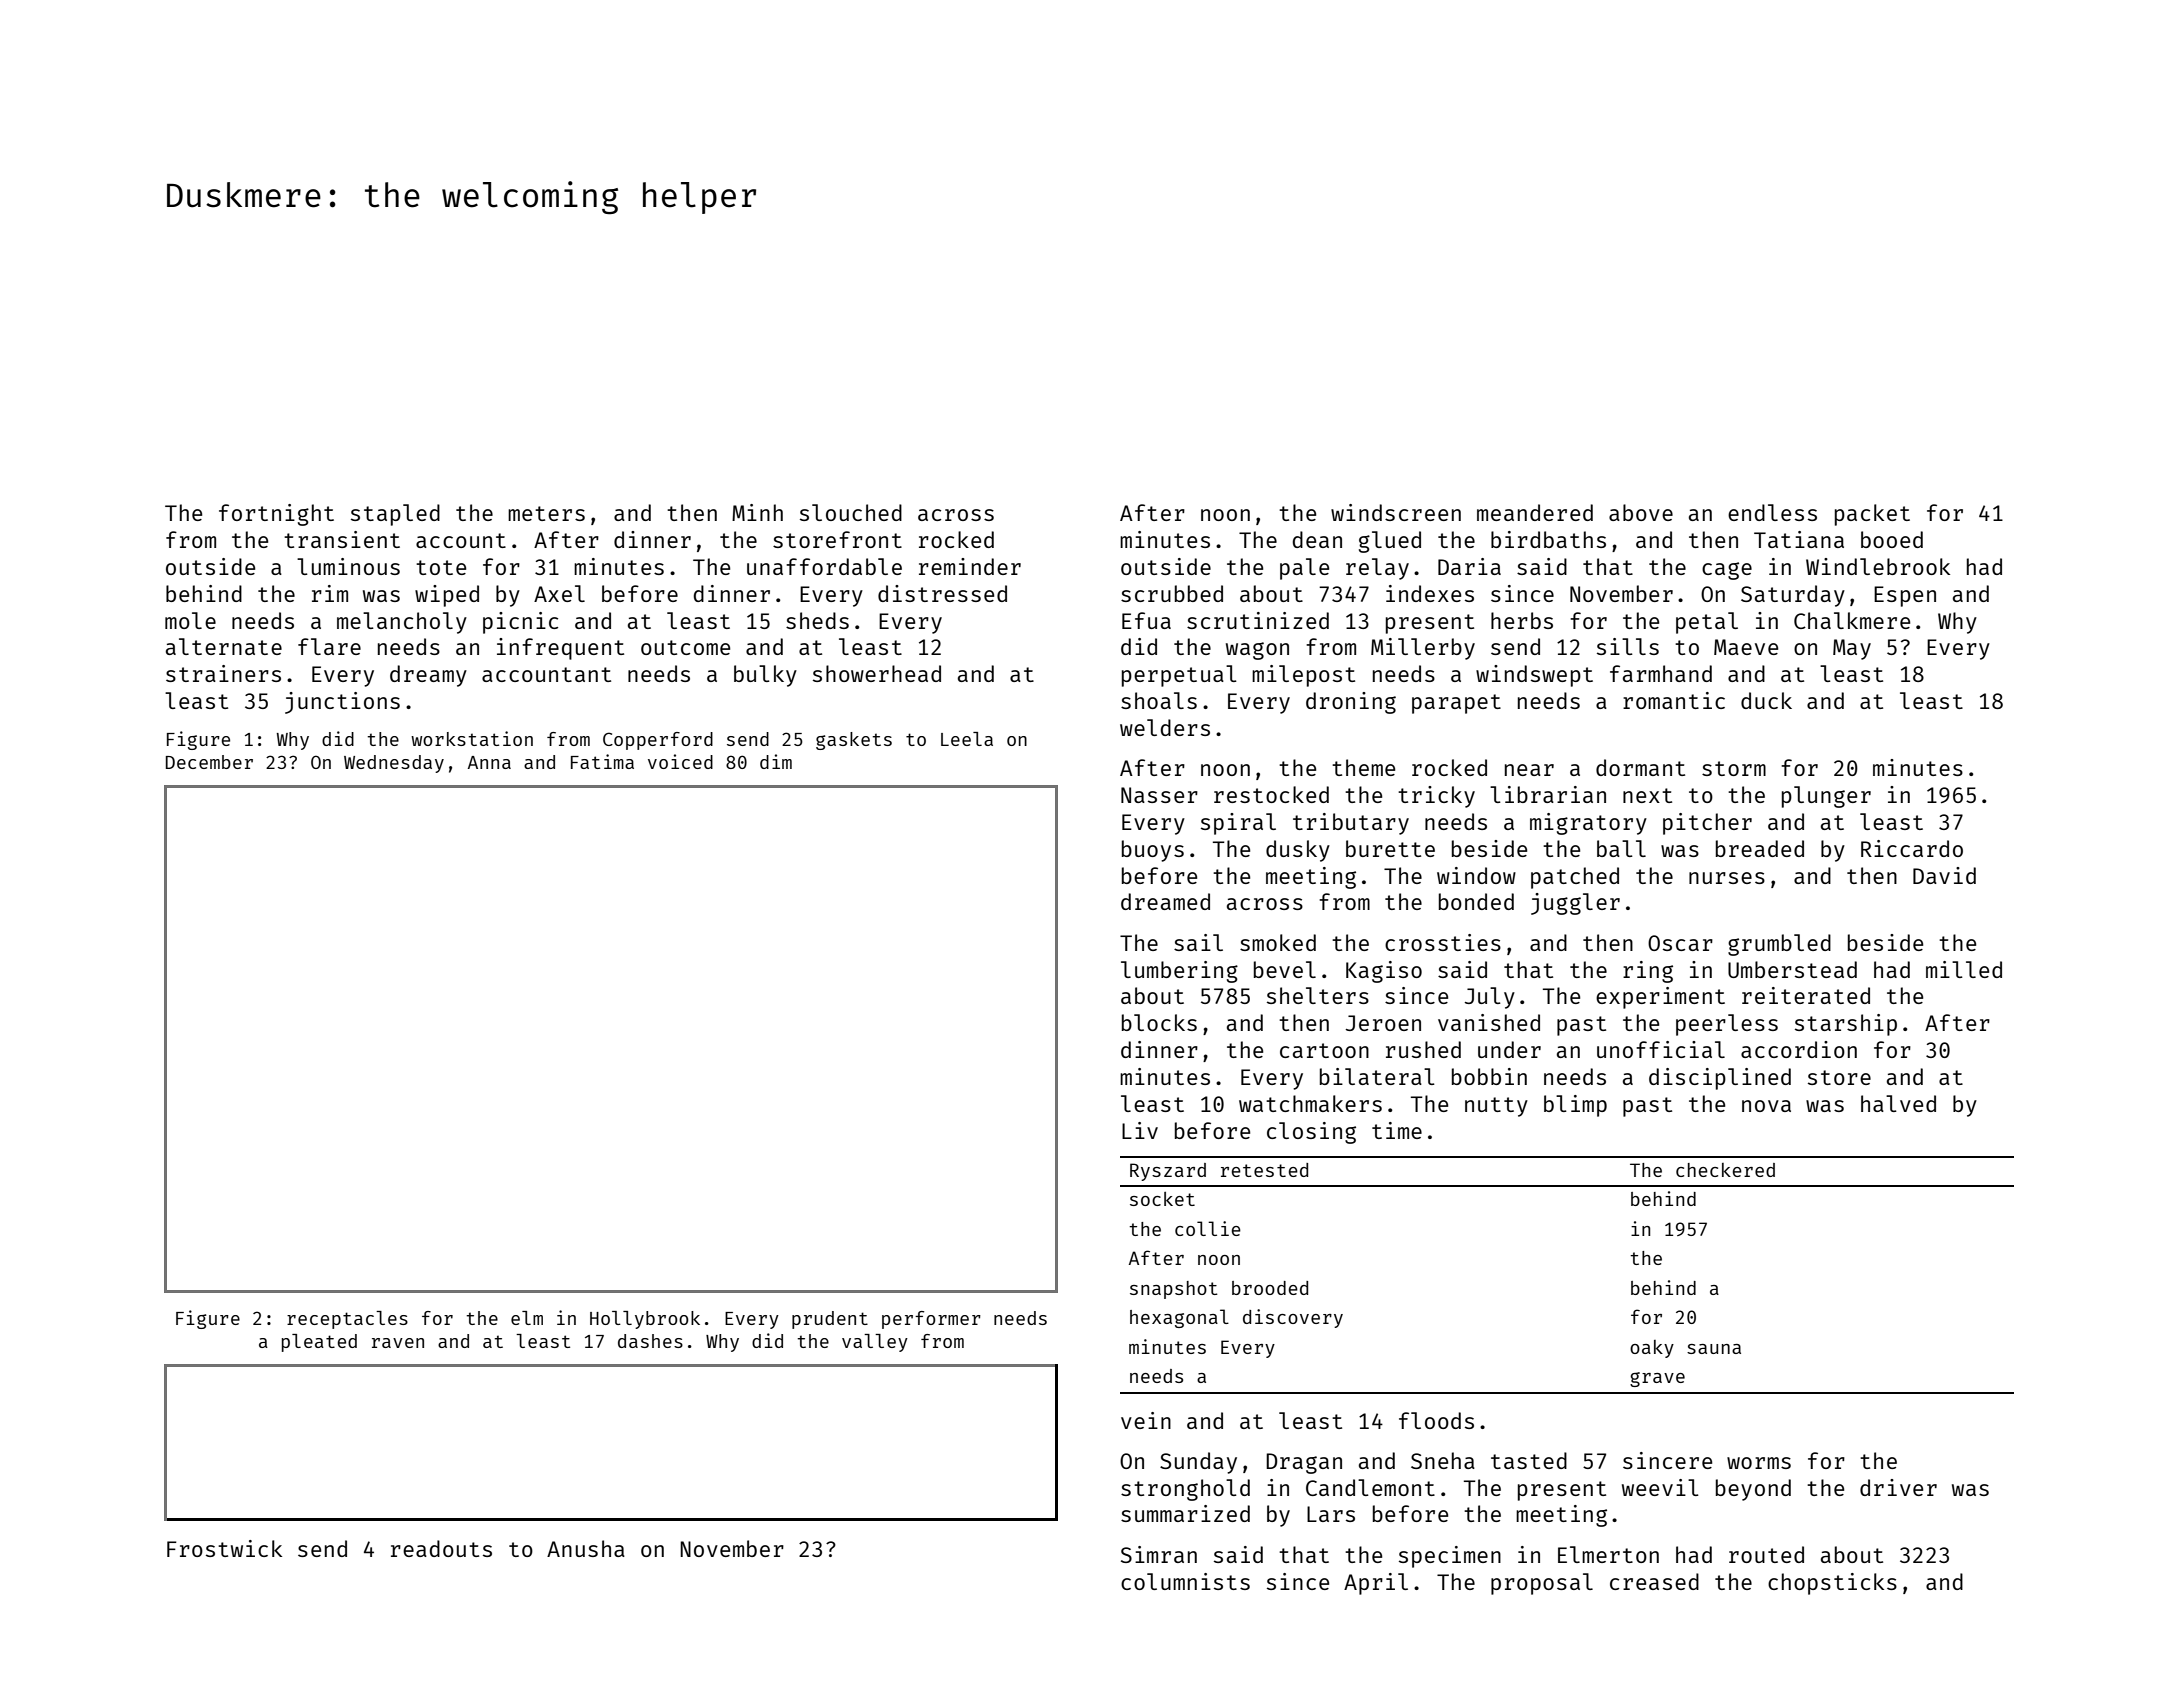  I want to click on window, so click(1476, 875).
